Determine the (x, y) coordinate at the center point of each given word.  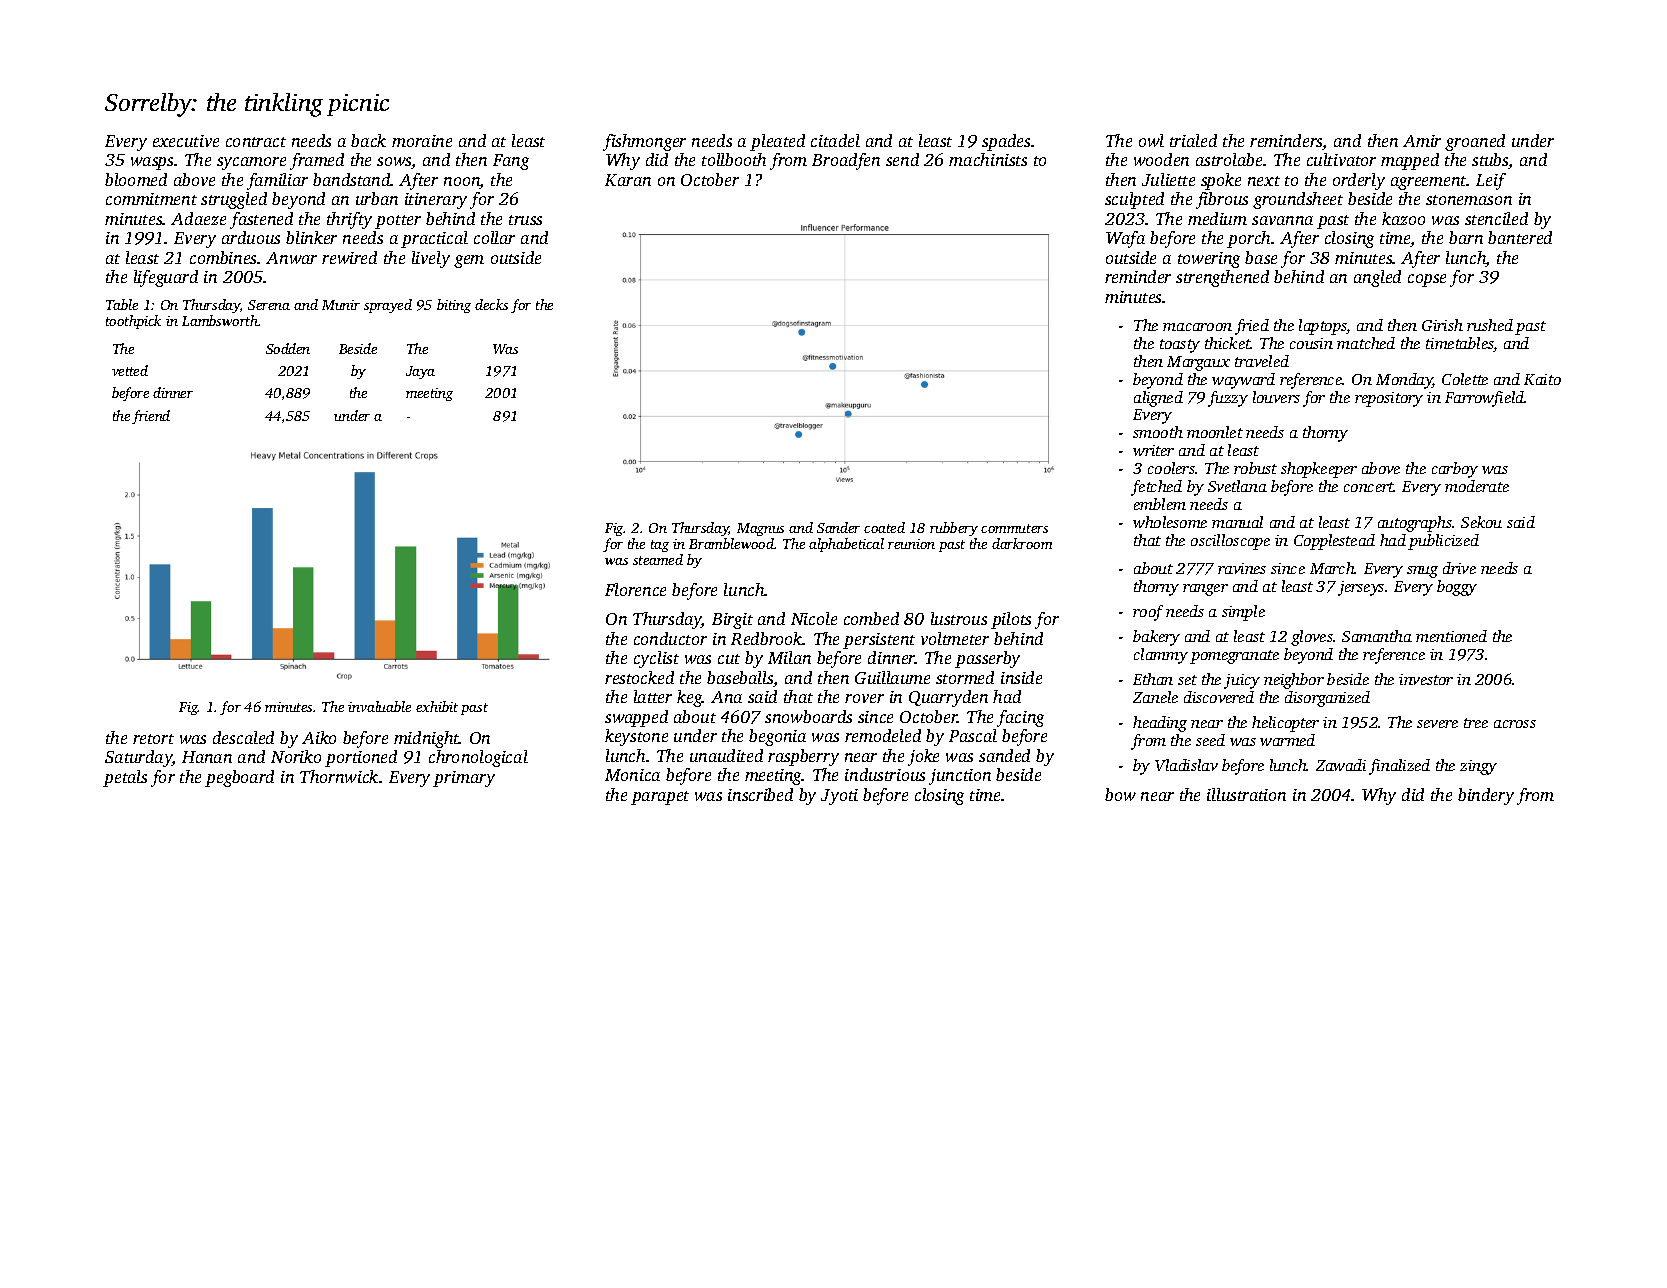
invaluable (379, 706)
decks (491, 304)
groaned (1475, 142)
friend (151, 417)
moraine (422, 141)
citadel (835, 140)
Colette (1465, 379)
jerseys (1361, 588)
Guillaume (892, 677)
